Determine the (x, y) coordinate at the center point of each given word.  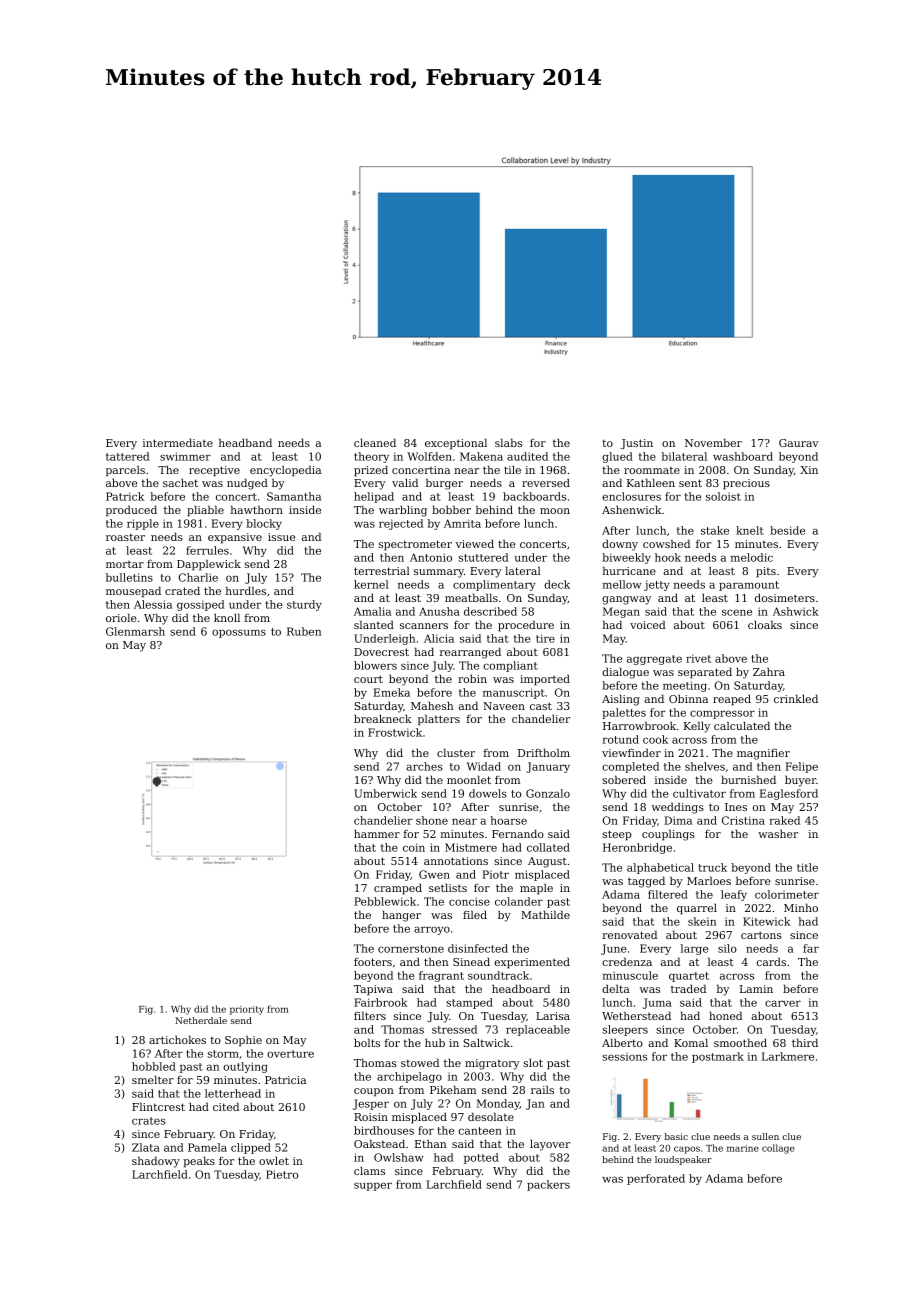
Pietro (282, 1174)
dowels (488, 793)
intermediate (178, 442)
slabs (508, 442)
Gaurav (799, 443)
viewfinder (631, 752)
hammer (377, 833)
